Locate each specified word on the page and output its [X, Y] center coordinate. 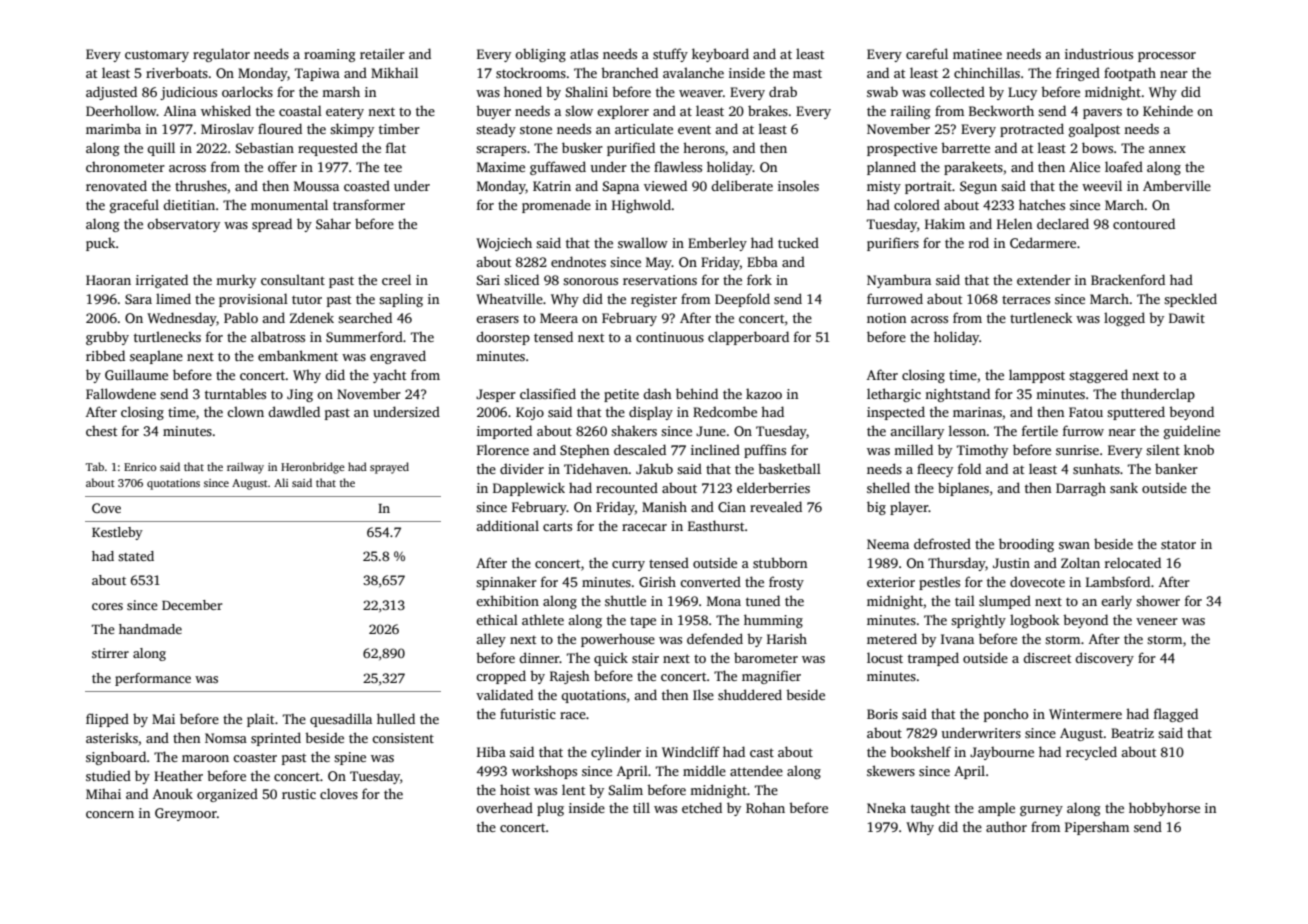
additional [507, 525]
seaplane [156, 357]
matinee [977, 54]
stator [1178, 544]
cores [107, 606]
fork [759, 279]
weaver [701, 93]
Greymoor [186, 814]
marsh [341, 91]
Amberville [1177, 185]
